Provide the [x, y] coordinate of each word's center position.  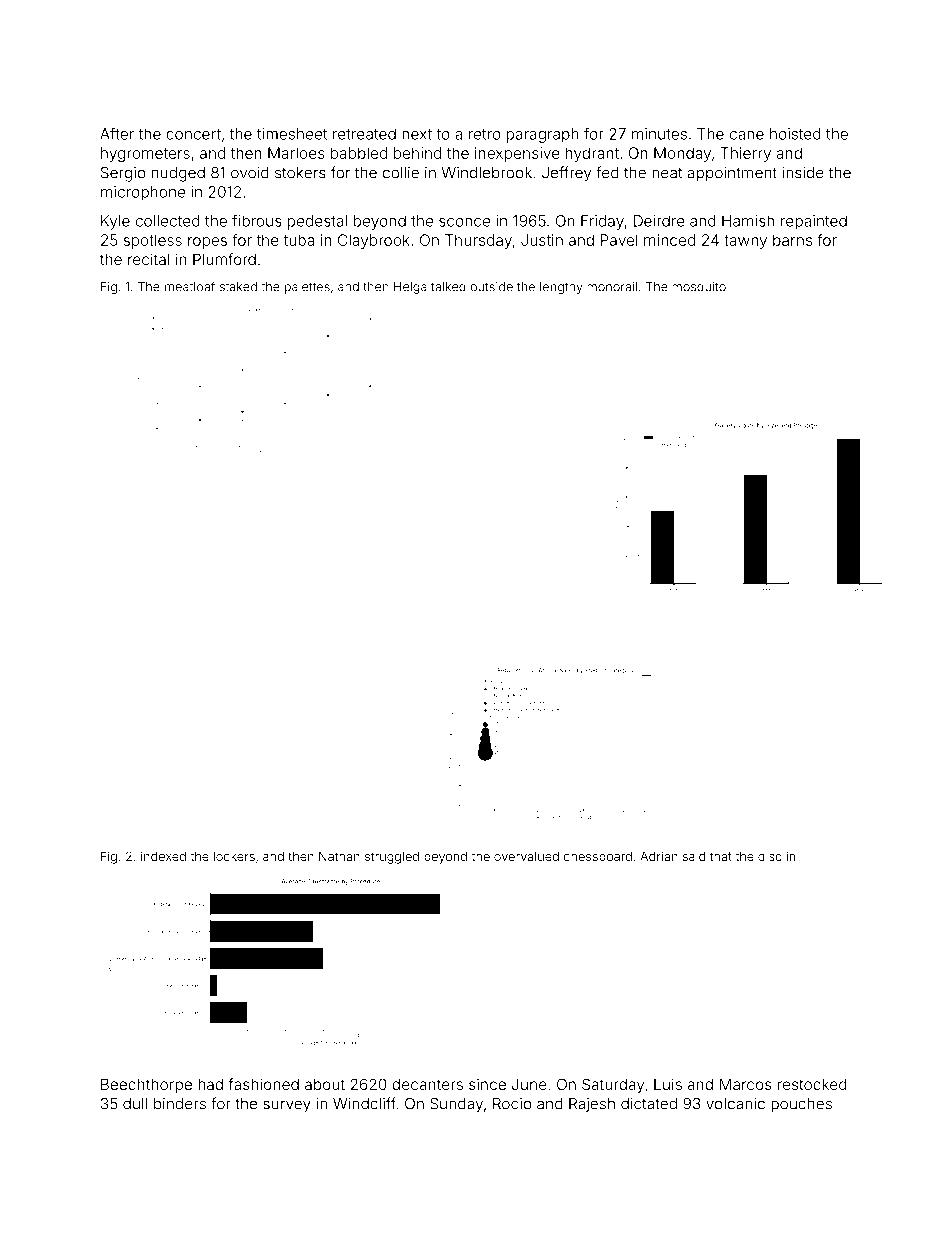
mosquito [699, 288]
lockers [234, 856]
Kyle [115, 222]
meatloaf [190, 286]
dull [135, 1104]
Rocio [512, 1104]
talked [448, 287]
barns [792, 240]
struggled [392, 858]
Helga [410, 288]
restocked [812, 1084]
